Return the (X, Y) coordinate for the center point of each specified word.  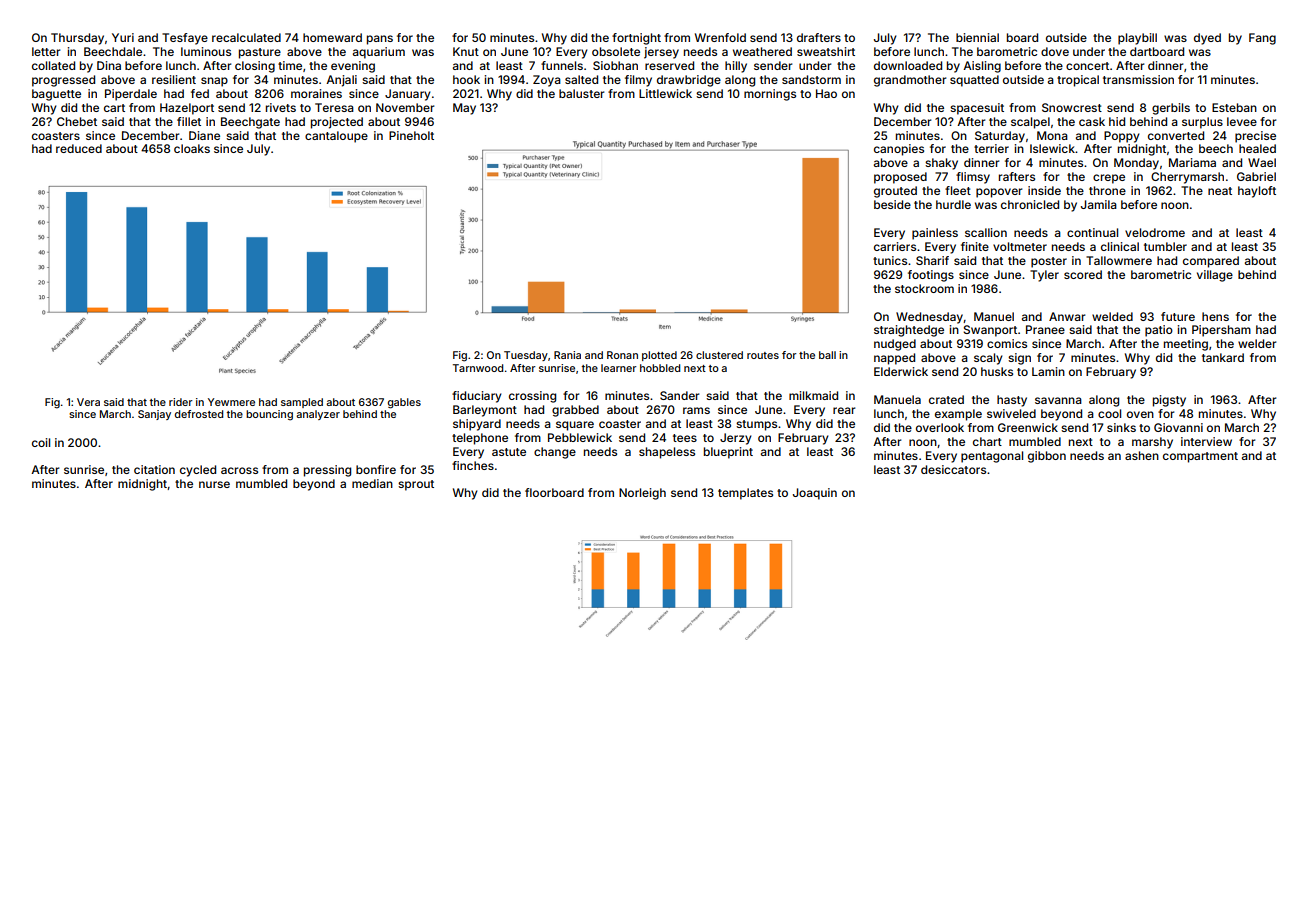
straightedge (909, 331)
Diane (204, 135)
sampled (302, 403)
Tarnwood (478, 368)
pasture (260, 53)
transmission (1138, 79)
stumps (756, 425)
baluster (581, 93)
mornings (770, 95)
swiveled (1011, 413)
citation (154, 469)
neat (1220, 191)
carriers (895, 246)
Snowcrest (1072, 107)
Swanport (990, 331)
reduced (79, 148)
